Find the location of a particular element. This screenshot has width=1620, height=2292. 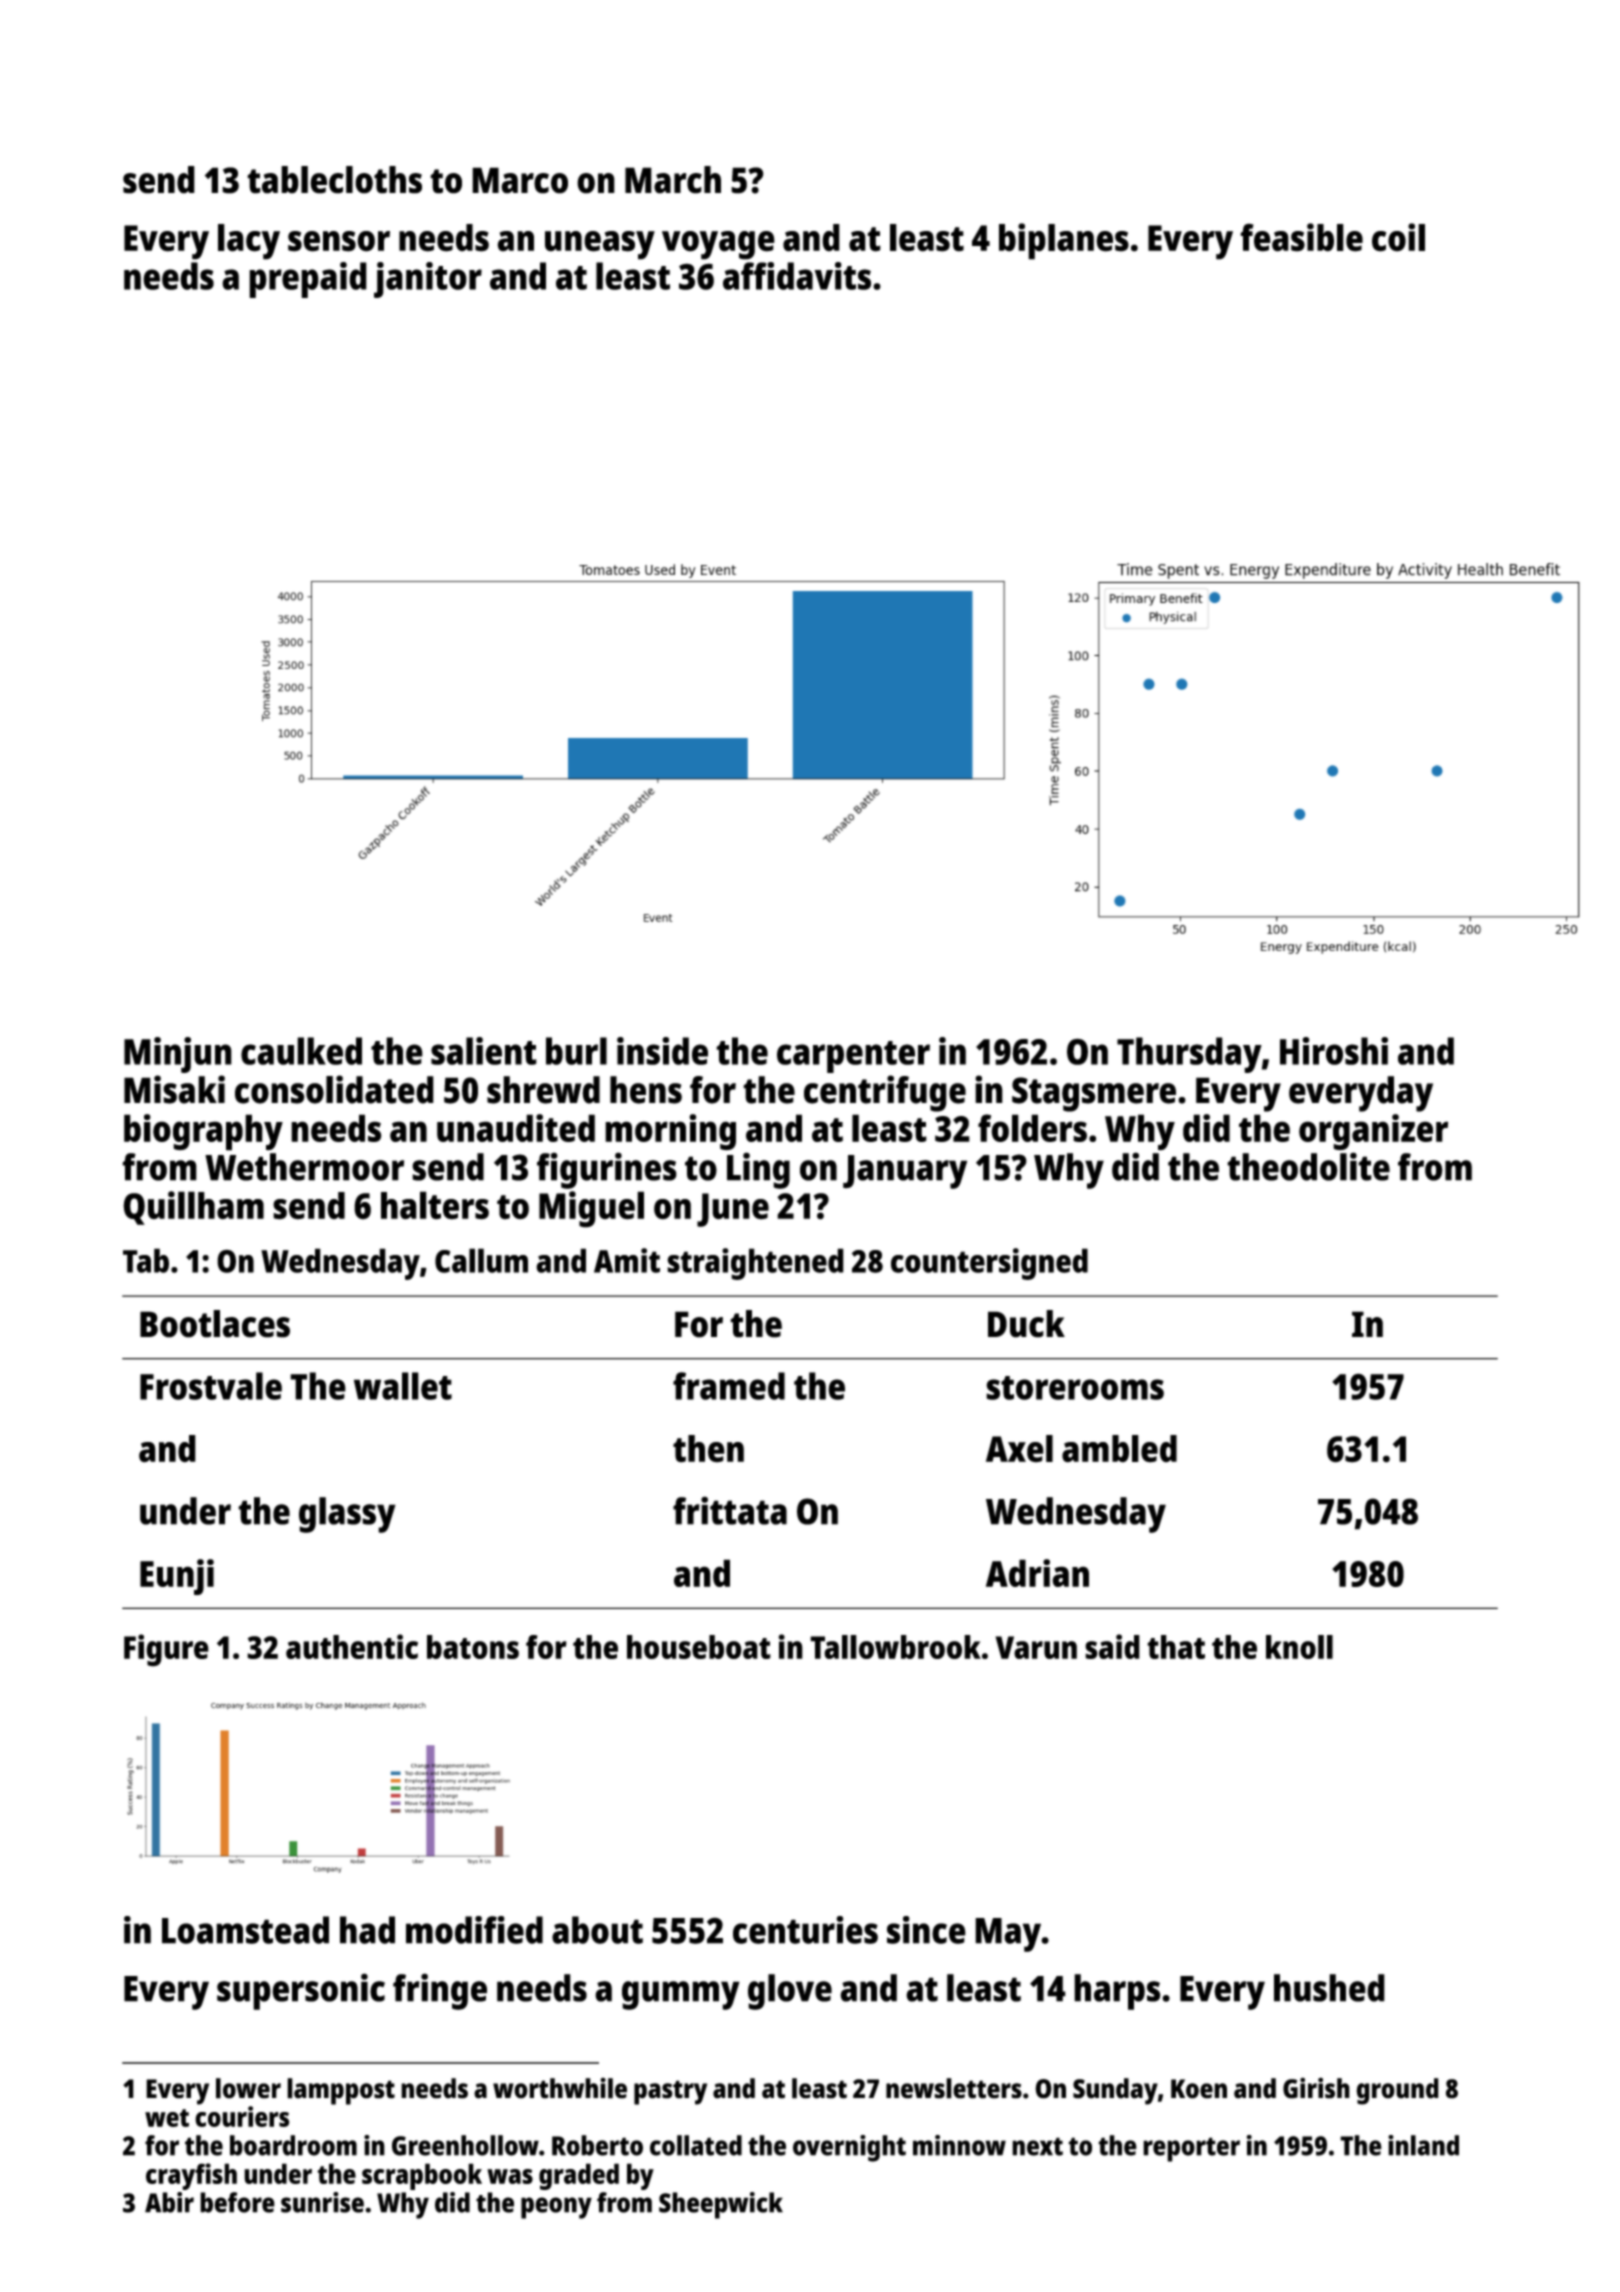

scrapbook is located at coordinates (422, 2176).
